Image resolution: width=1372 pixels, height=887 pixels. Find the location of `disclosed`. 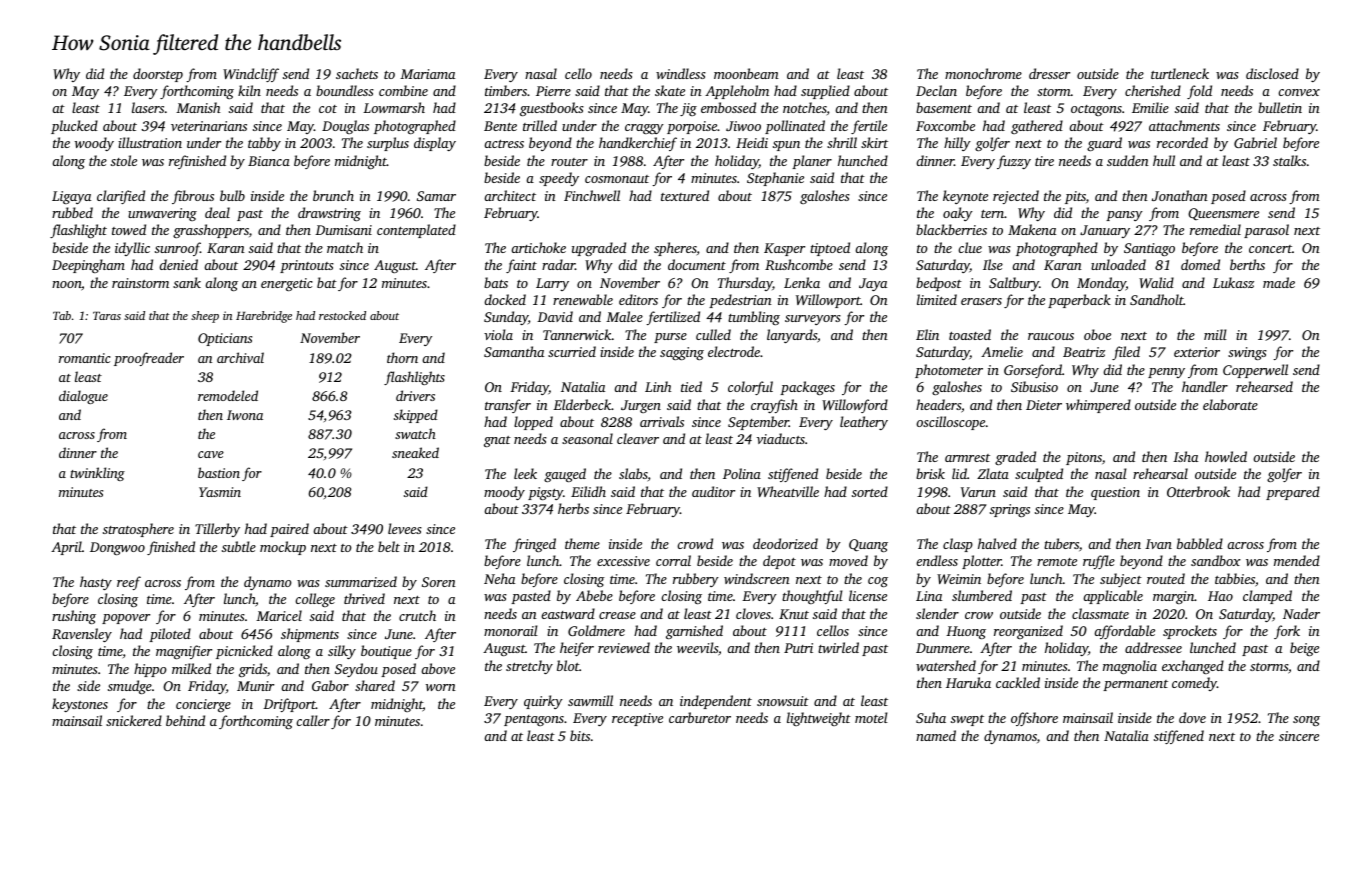

disclosed is located at coordinates (1272, 73).
